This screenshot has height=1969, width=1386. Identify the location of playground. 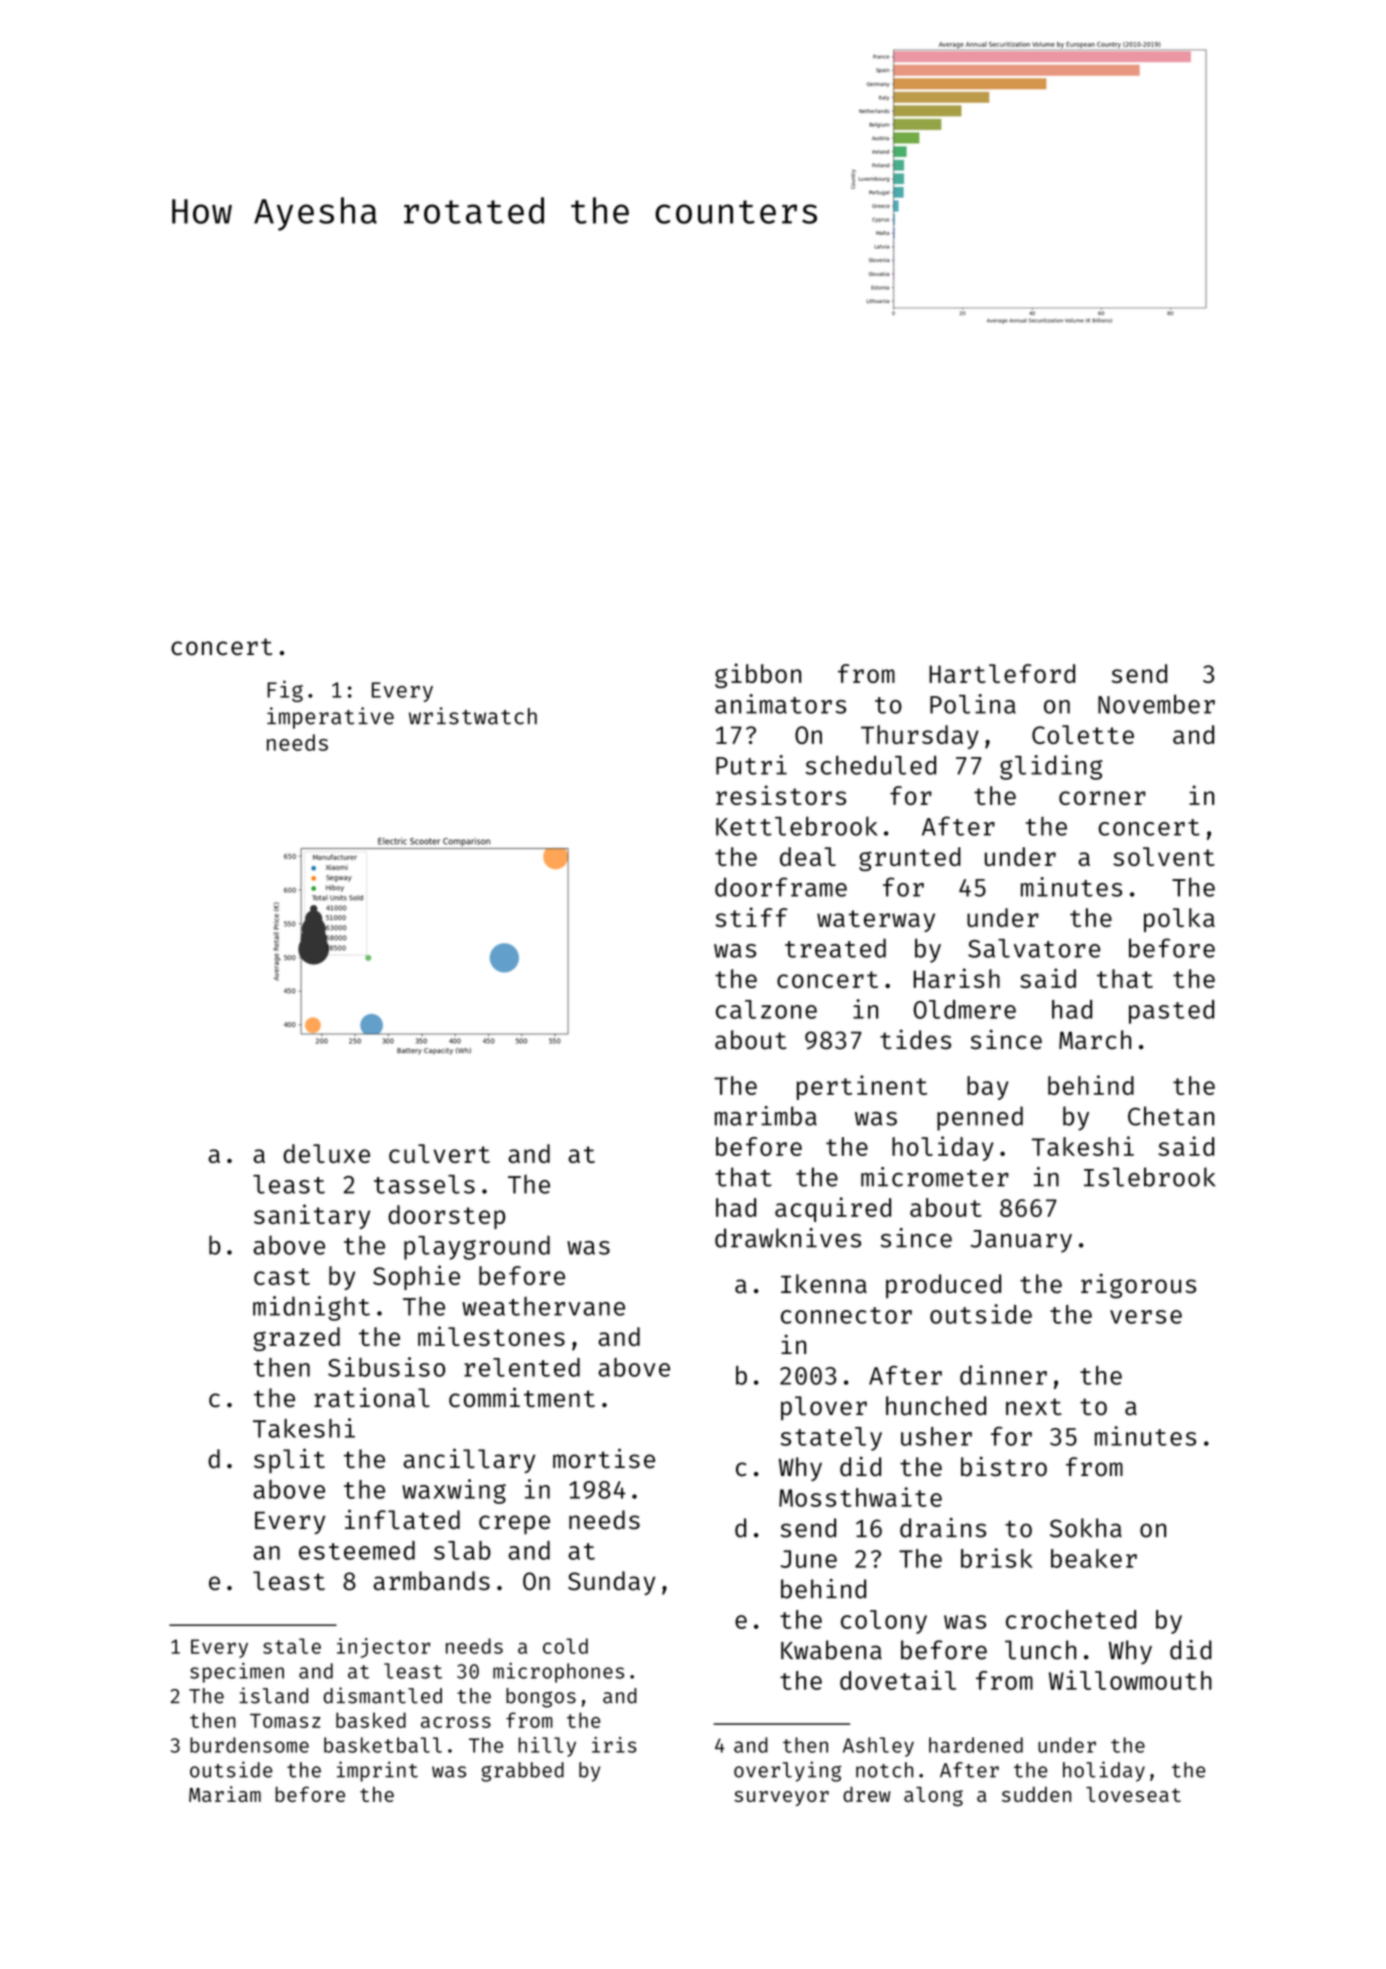
(477, 1247).
